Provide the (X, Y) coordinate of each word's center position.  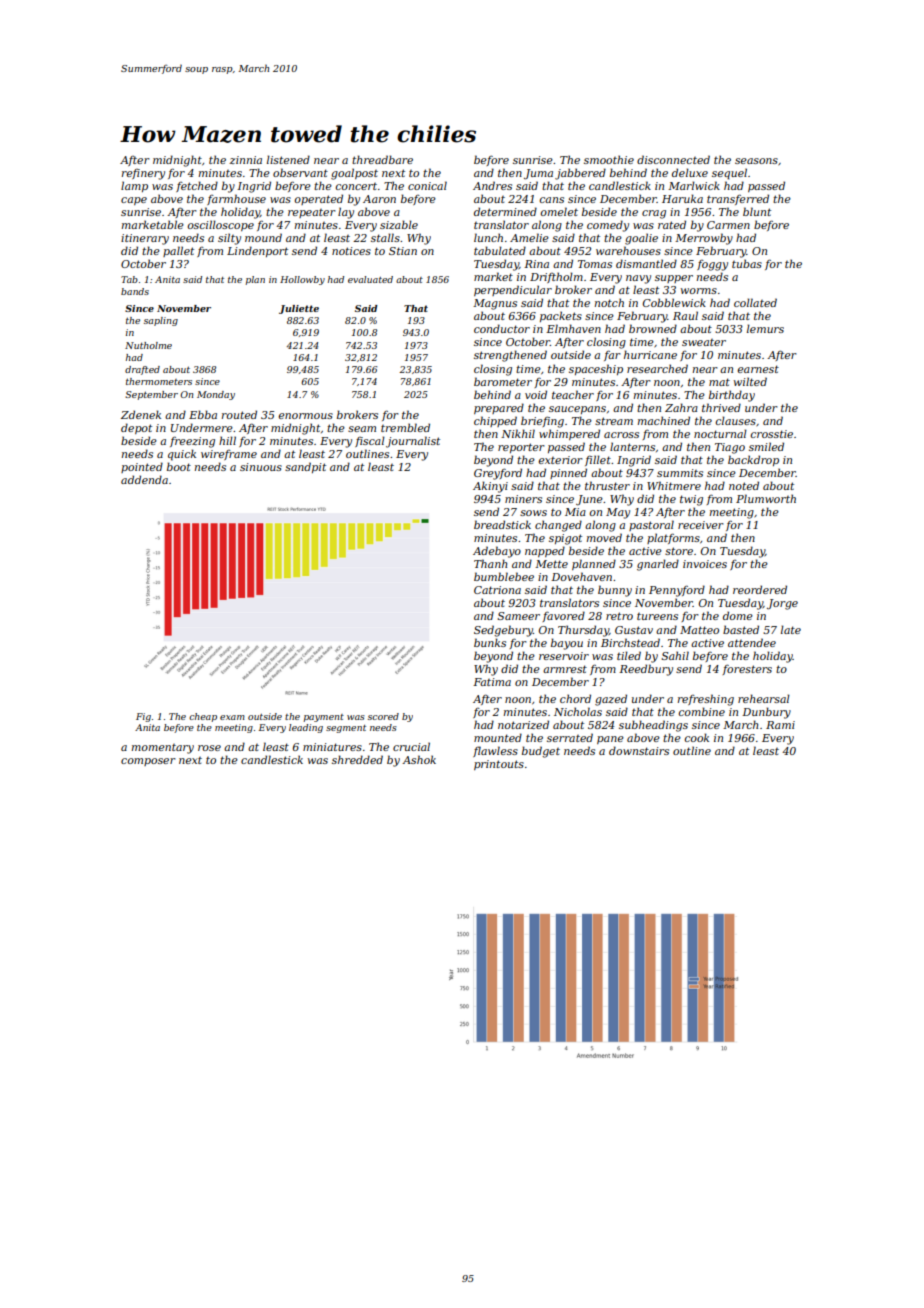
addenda (144, 479)
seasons (756, 161)
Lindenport (257, 251)
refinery (143, 174)
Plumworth (766, 498)
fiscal (370, 441)
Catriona (497, 590)
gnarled (658, 565)
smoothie (609, 159)
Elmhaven (573, 328)
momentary (163, 749)
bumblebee (504, 576)
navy (638, 279)
